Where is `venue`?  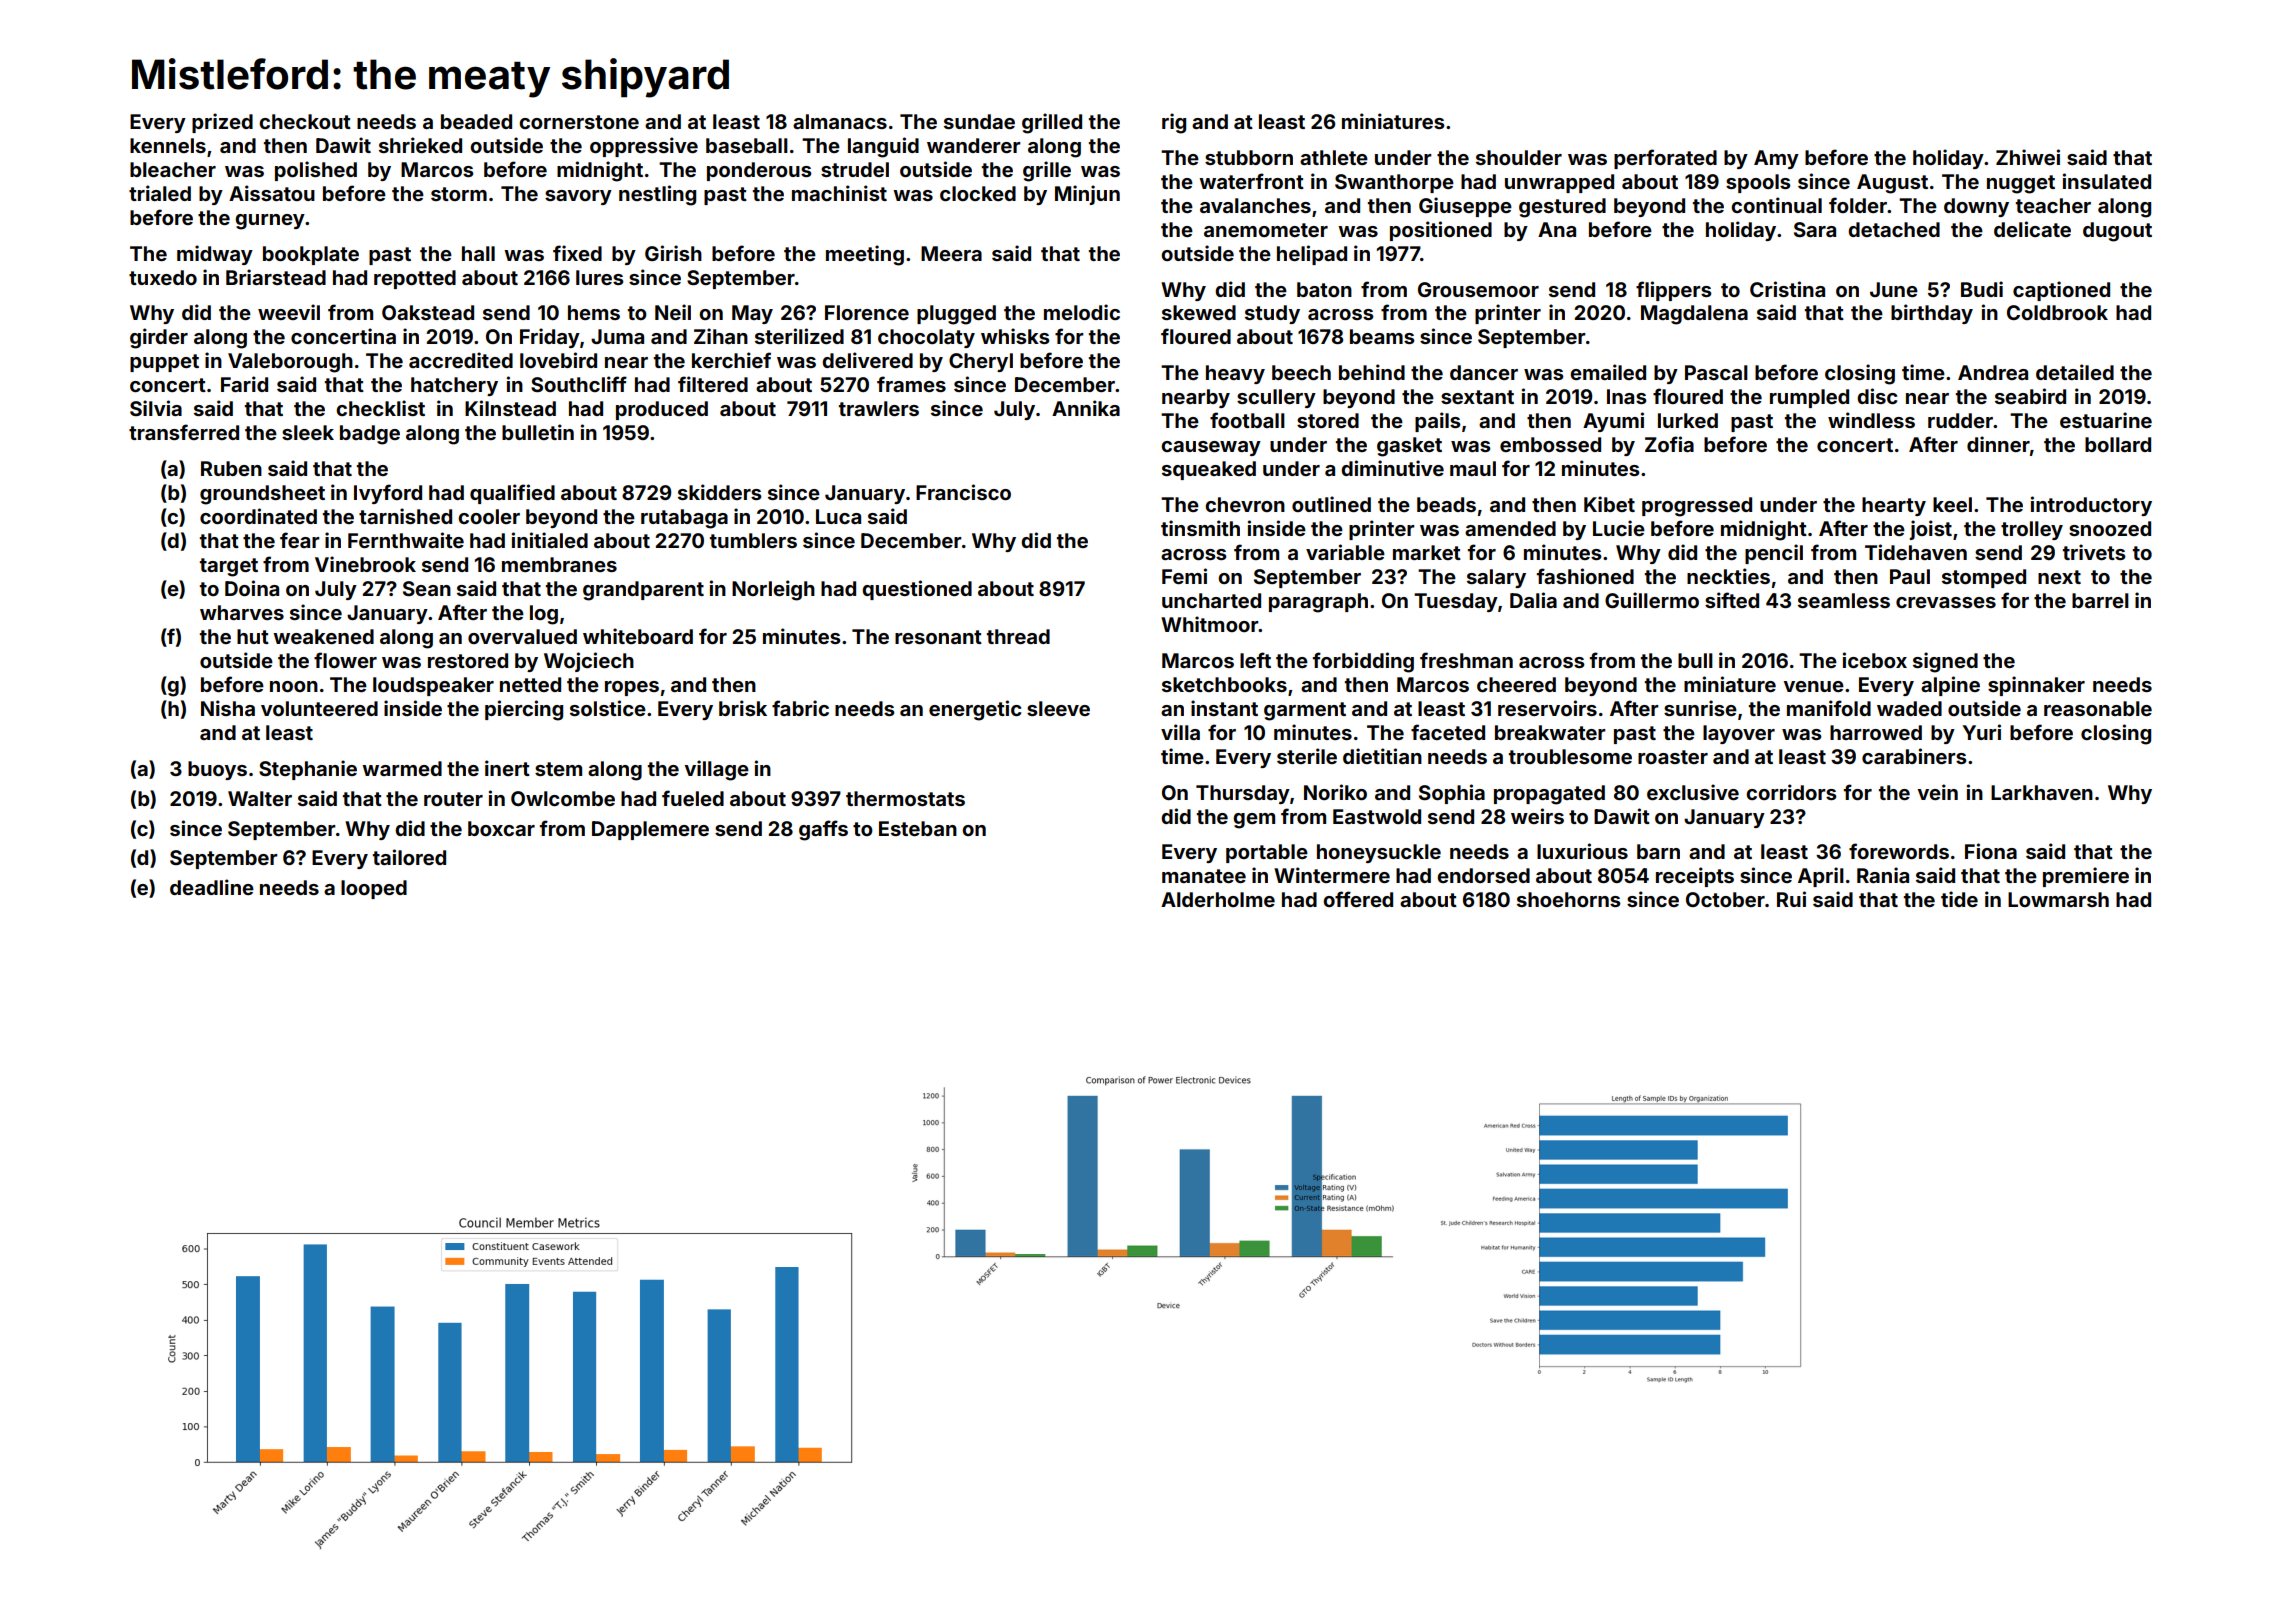
venue is located at coordinates (1813, 686).
